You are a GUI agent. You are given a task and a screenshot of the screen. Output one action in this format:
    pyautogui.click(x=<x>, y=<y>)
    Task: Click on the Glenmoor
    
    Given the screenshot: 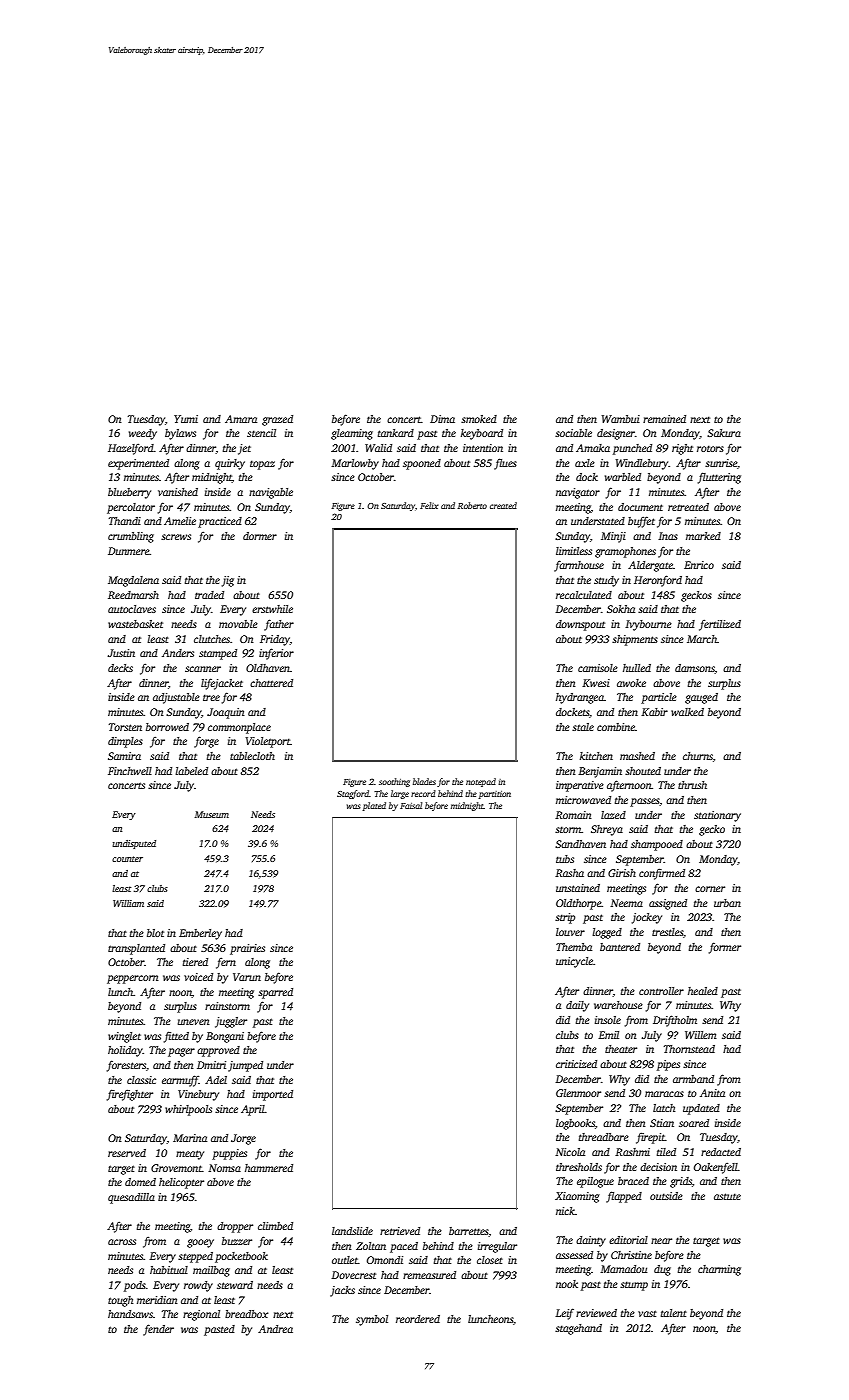 What is the action you would take?
    pyautogui.click(x=578, y=1093)
